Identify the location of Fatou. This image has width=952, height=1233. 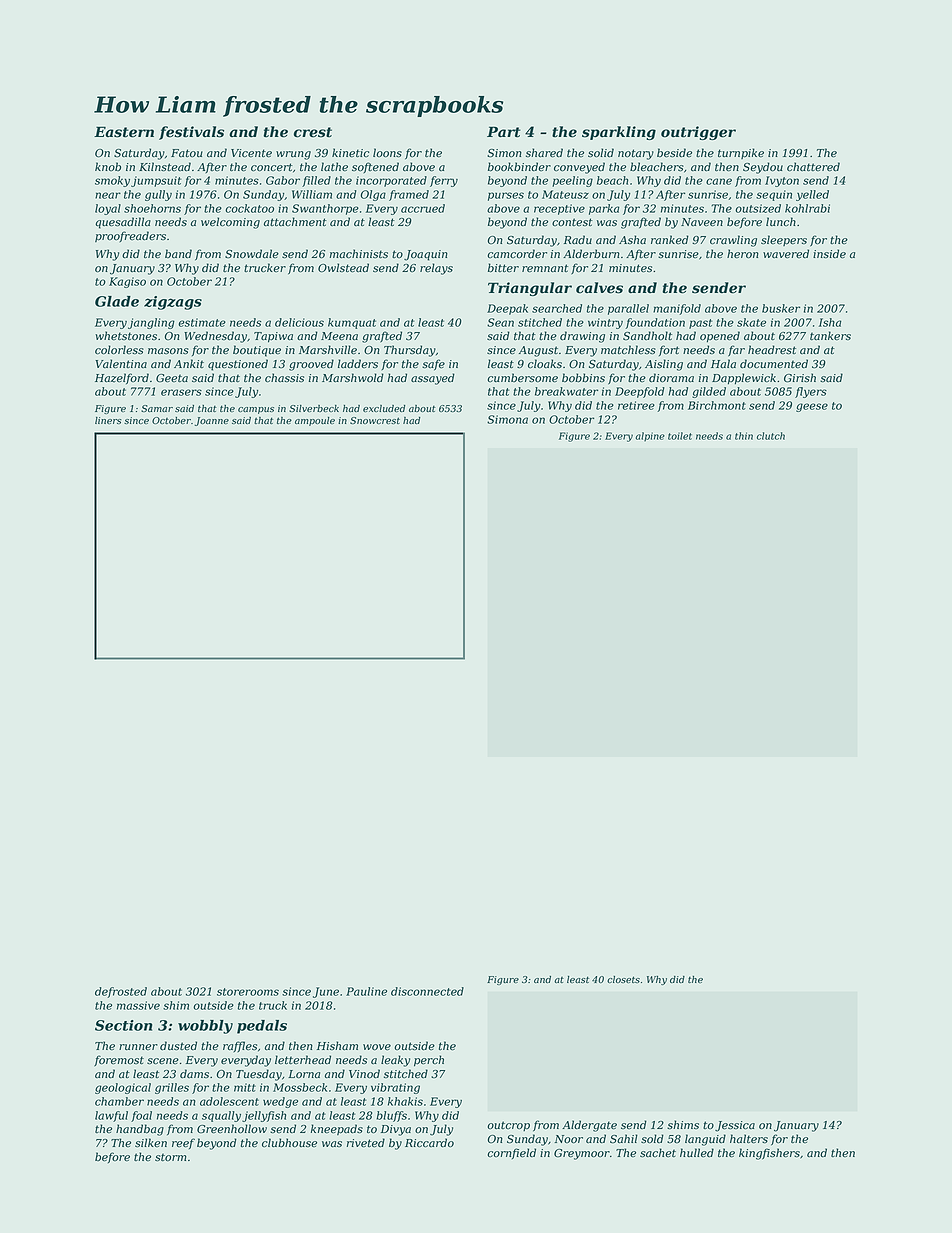
(187, 153).
